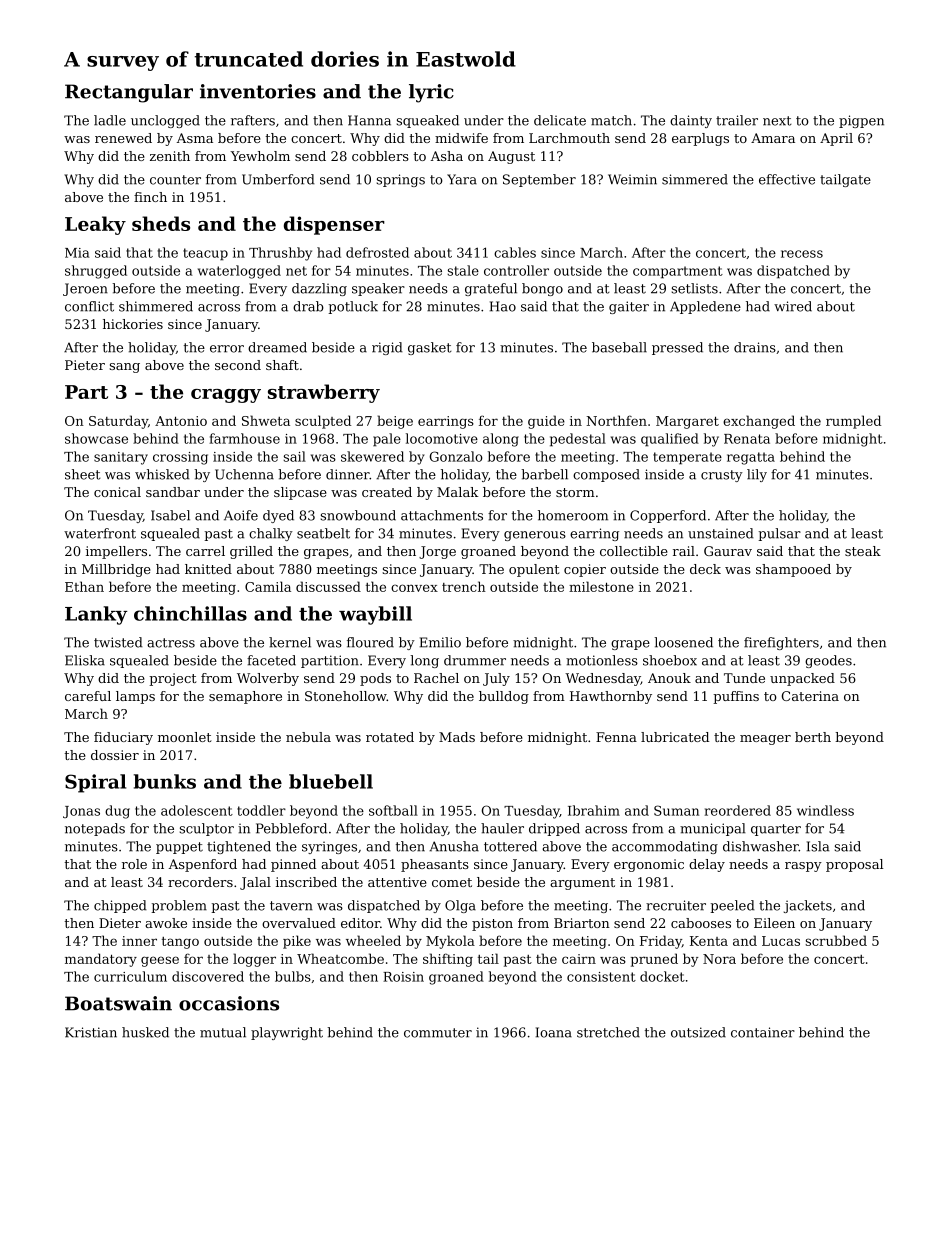 This screenshot has height=1233, width=952. Describe the element at coordinates (515, 252) in the screenshot. I see `cables` at that location.
